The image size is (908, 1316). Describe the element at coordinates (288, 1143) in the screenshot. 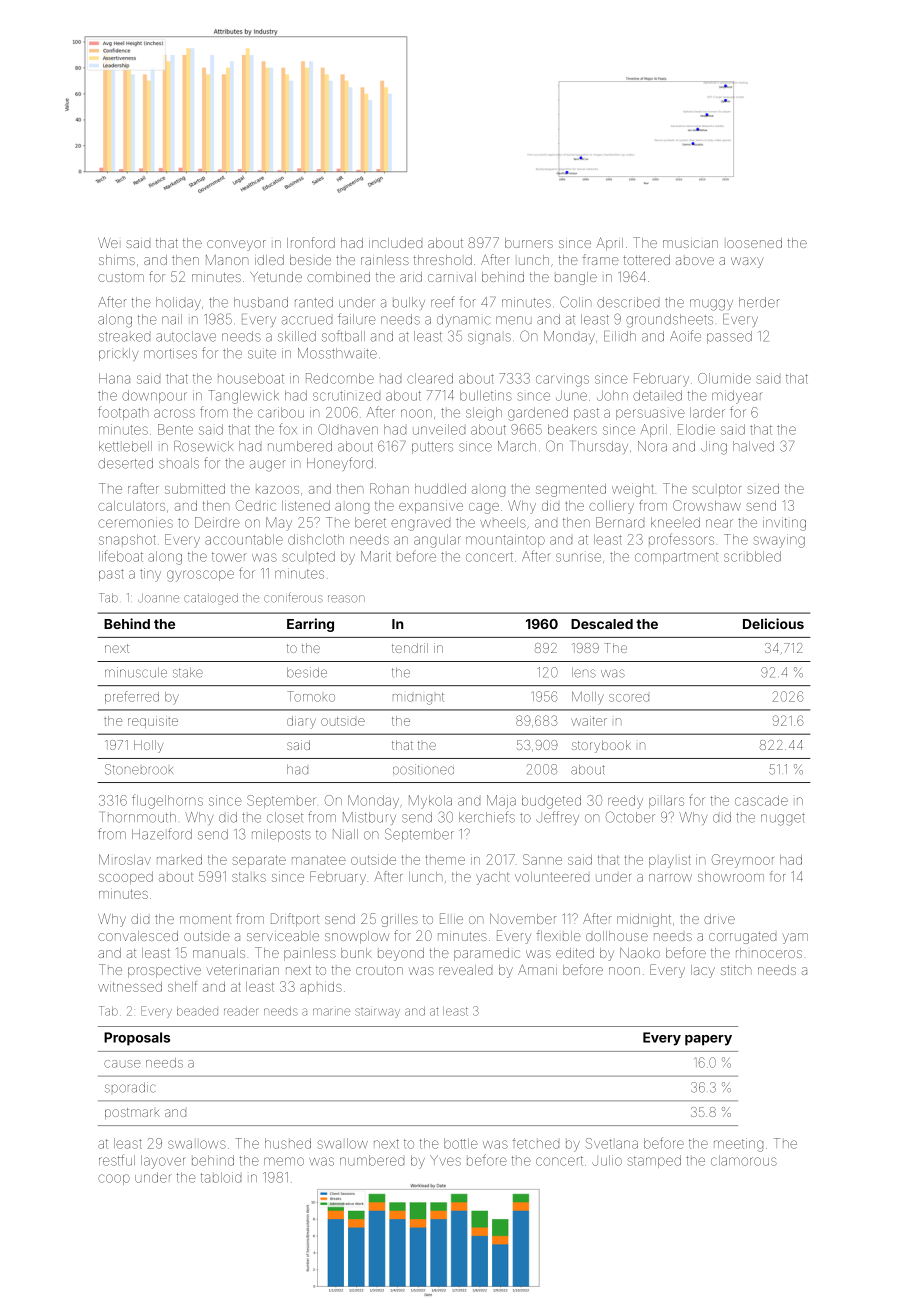

I see `hushed` at that location.
